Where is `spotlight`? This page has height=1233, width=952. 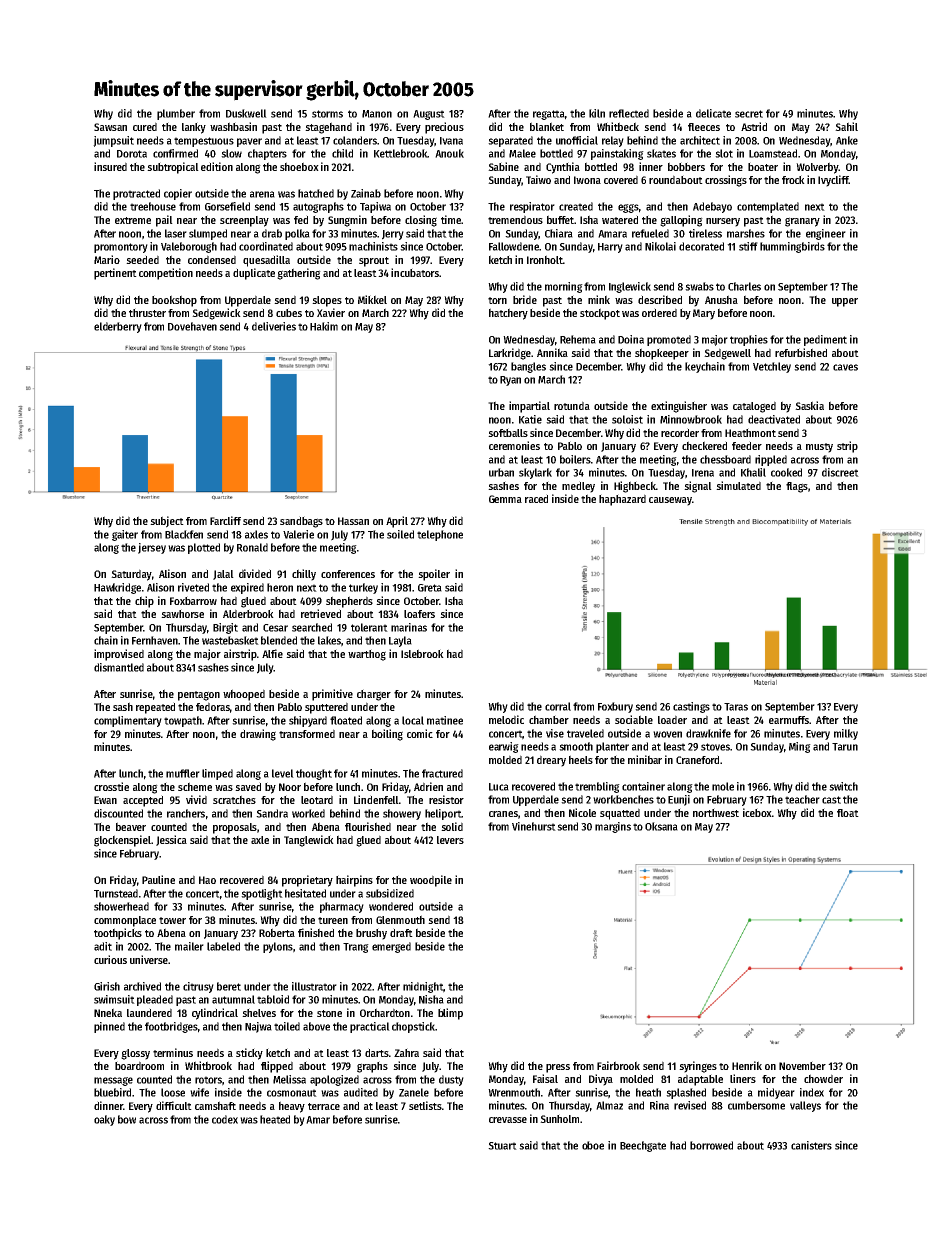 spotlight is located at coordinates (262, 894).
